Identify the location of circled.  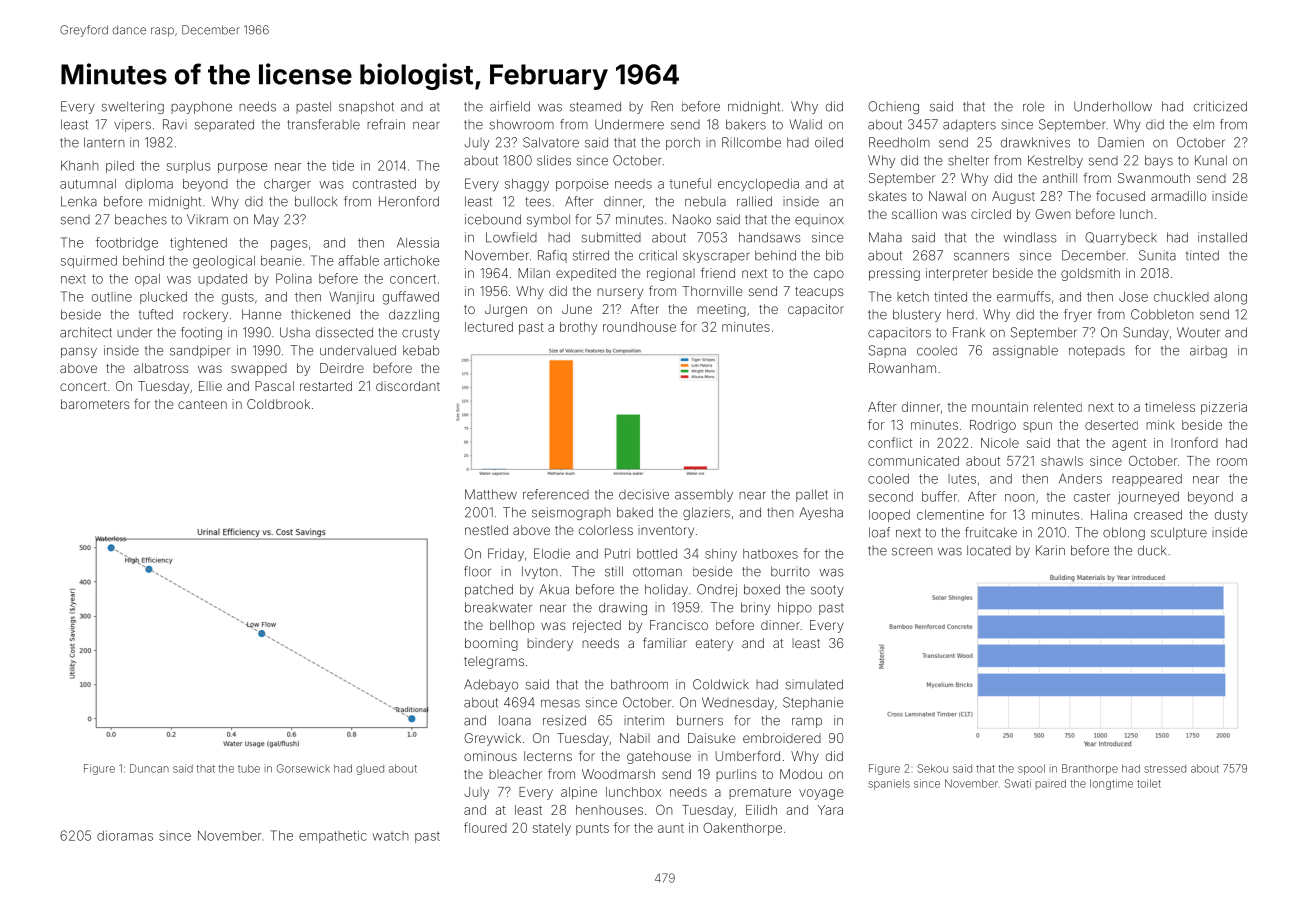
(991, 214).
